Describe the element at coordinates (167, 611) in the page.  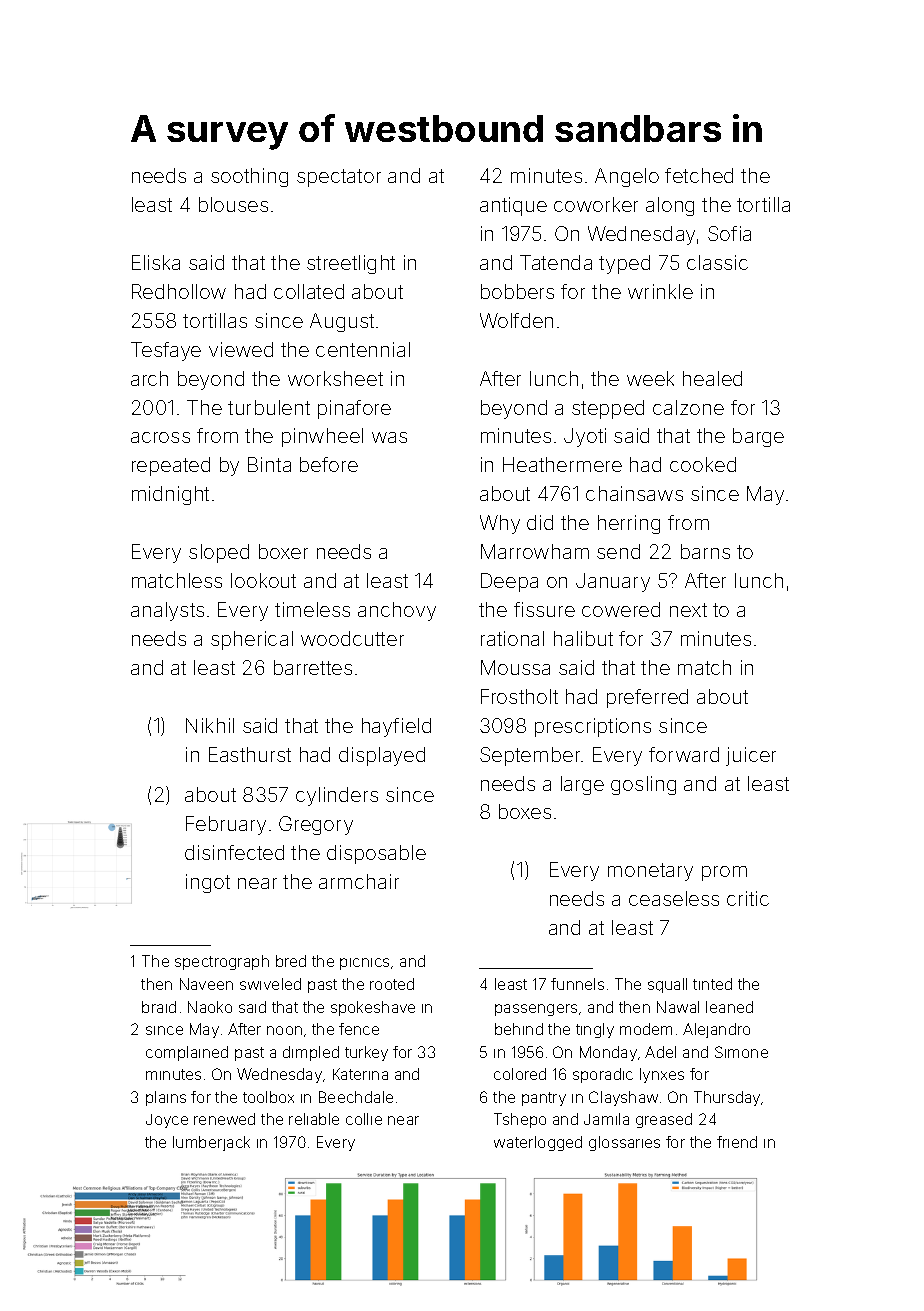
I see `analysts` at that location.
